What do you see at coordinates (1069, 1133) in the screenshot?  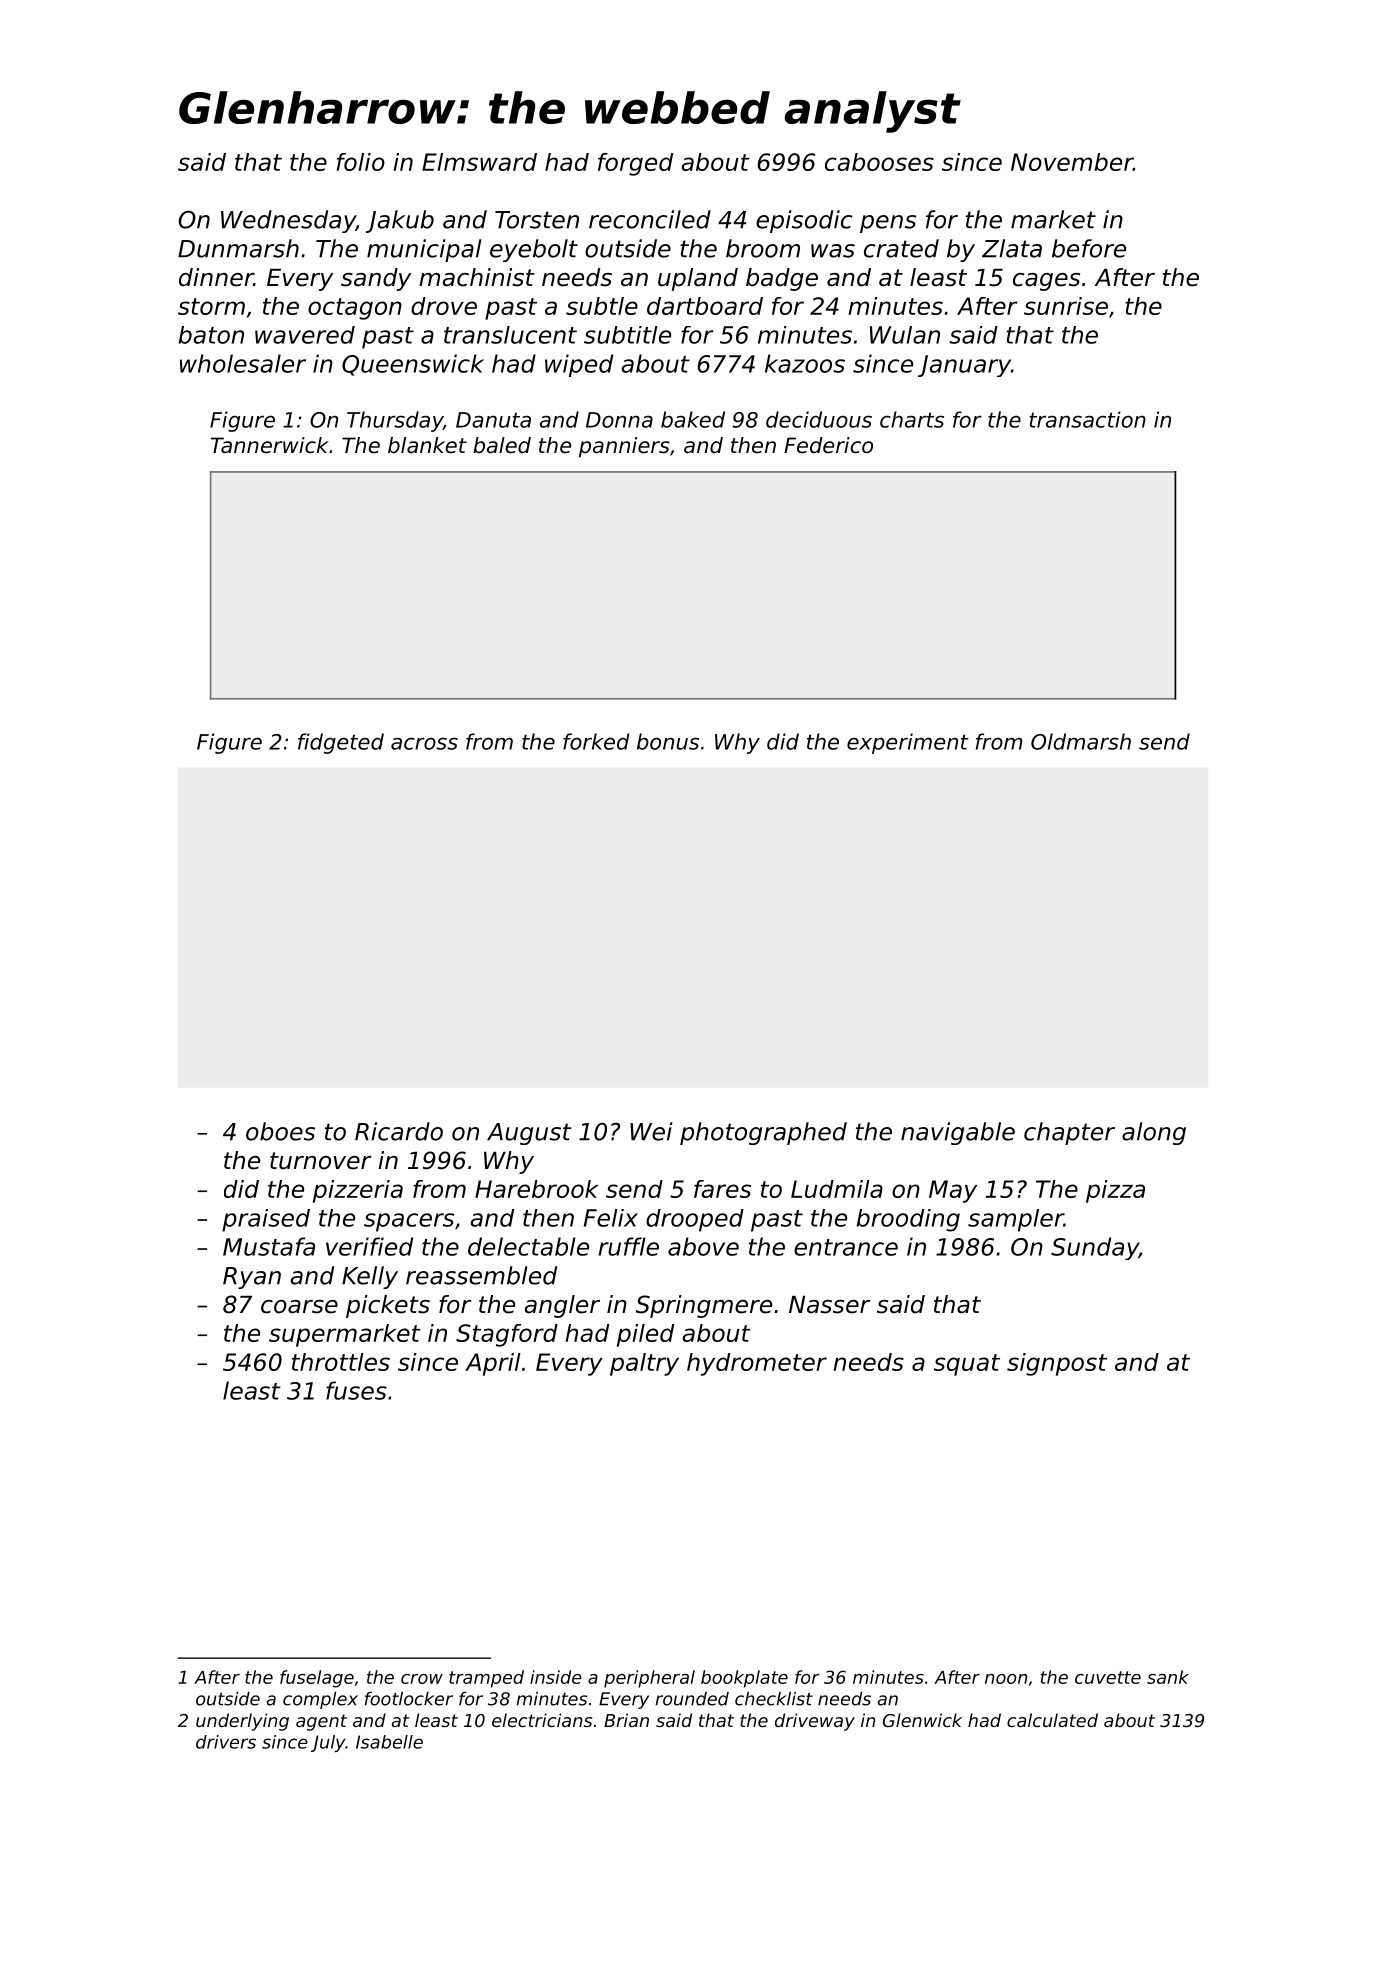 I see `chapter` at bounding box center [1069, 1133].
